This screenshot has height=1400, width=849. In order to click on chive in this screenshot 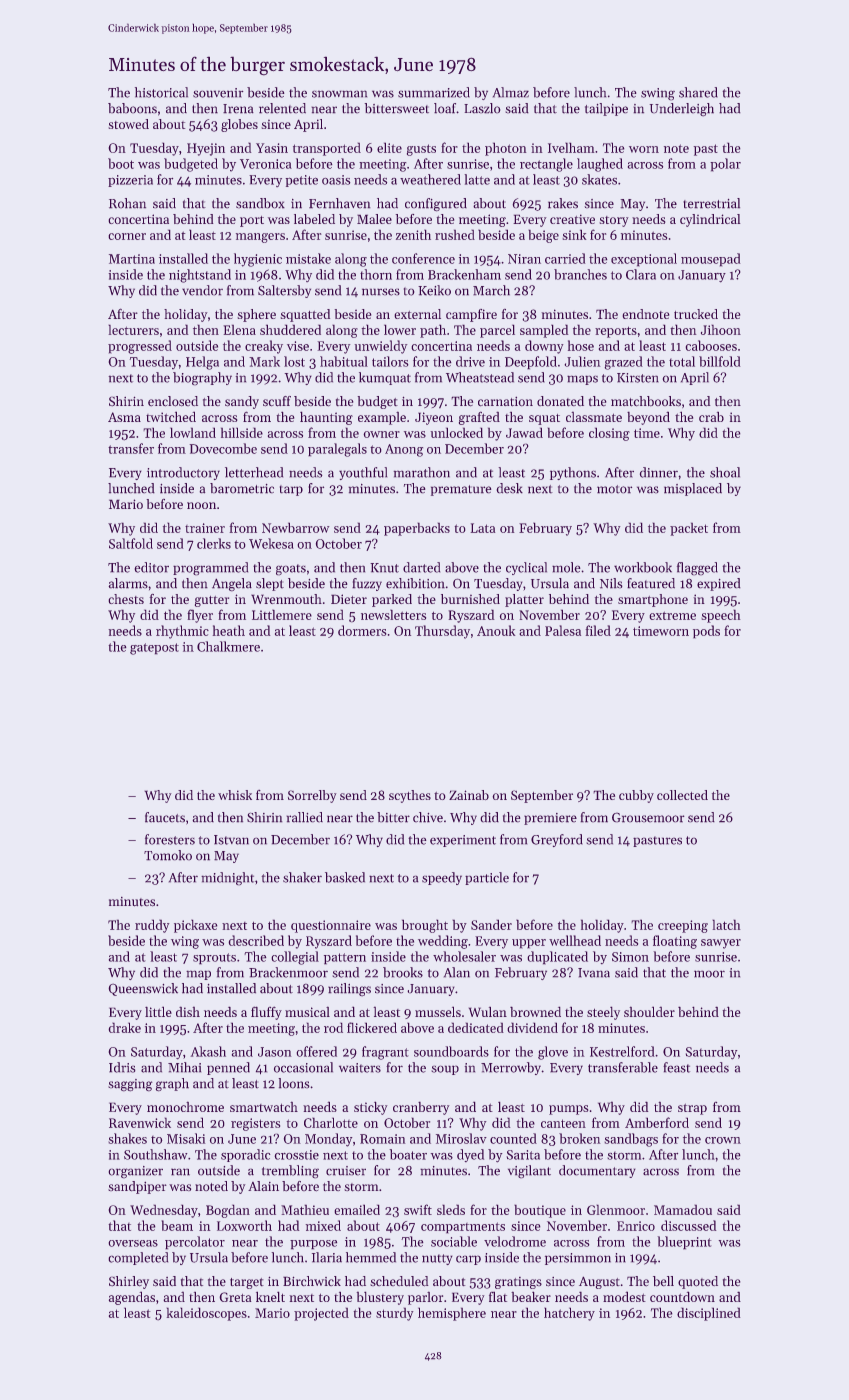, I will do `click(428, 817)`.
